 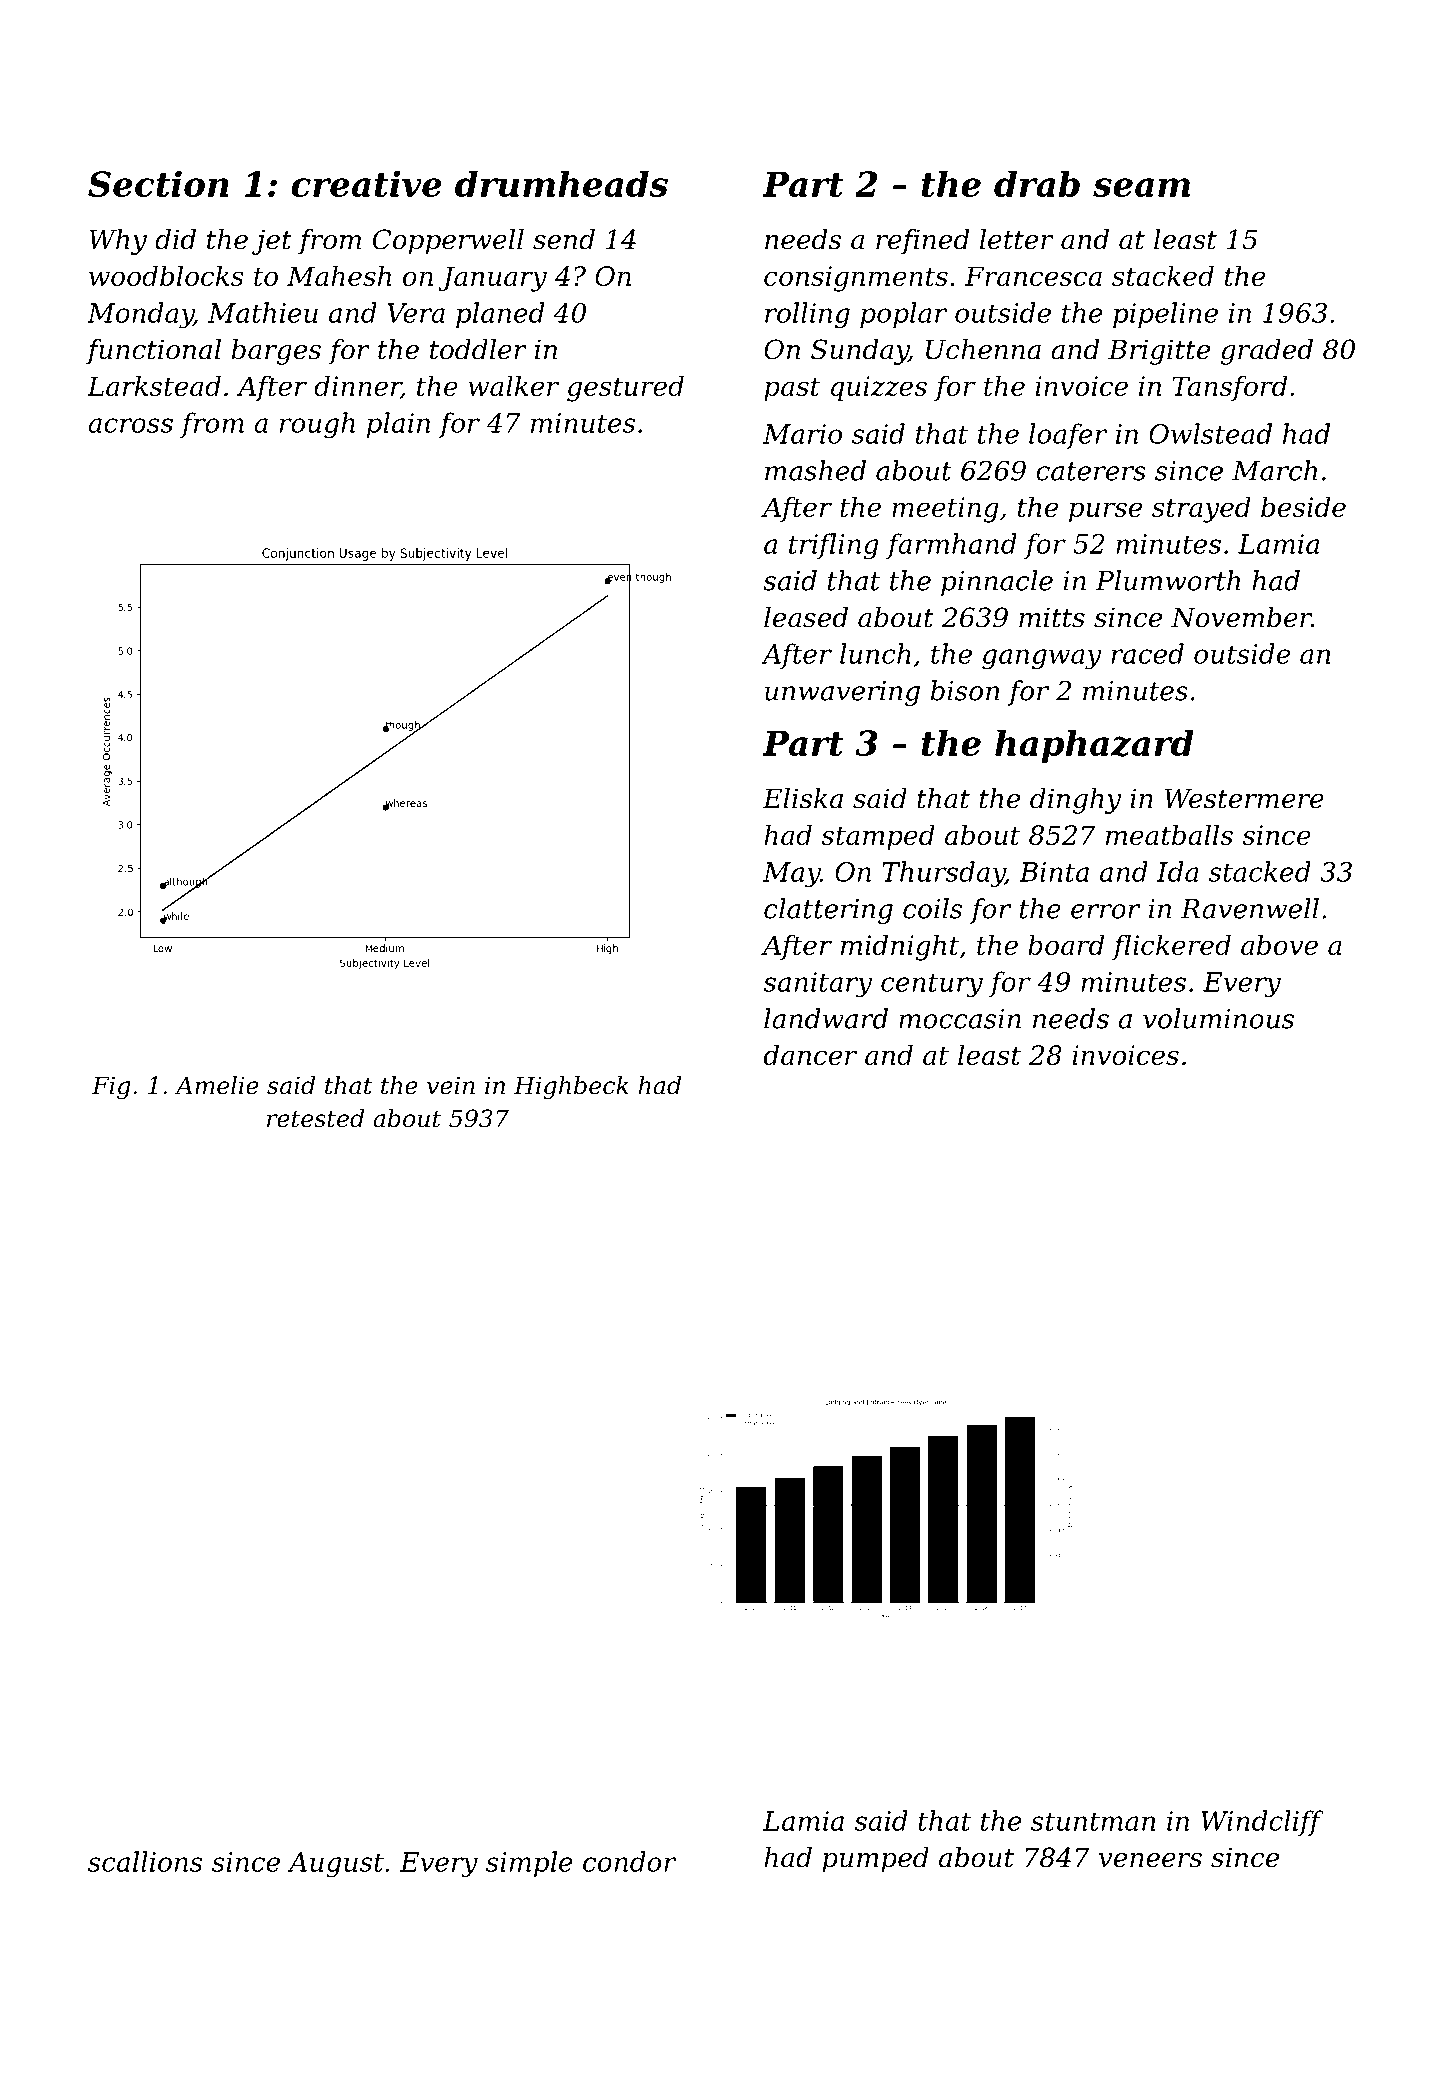 I want to click on plain, so click(x=398, y=425).
